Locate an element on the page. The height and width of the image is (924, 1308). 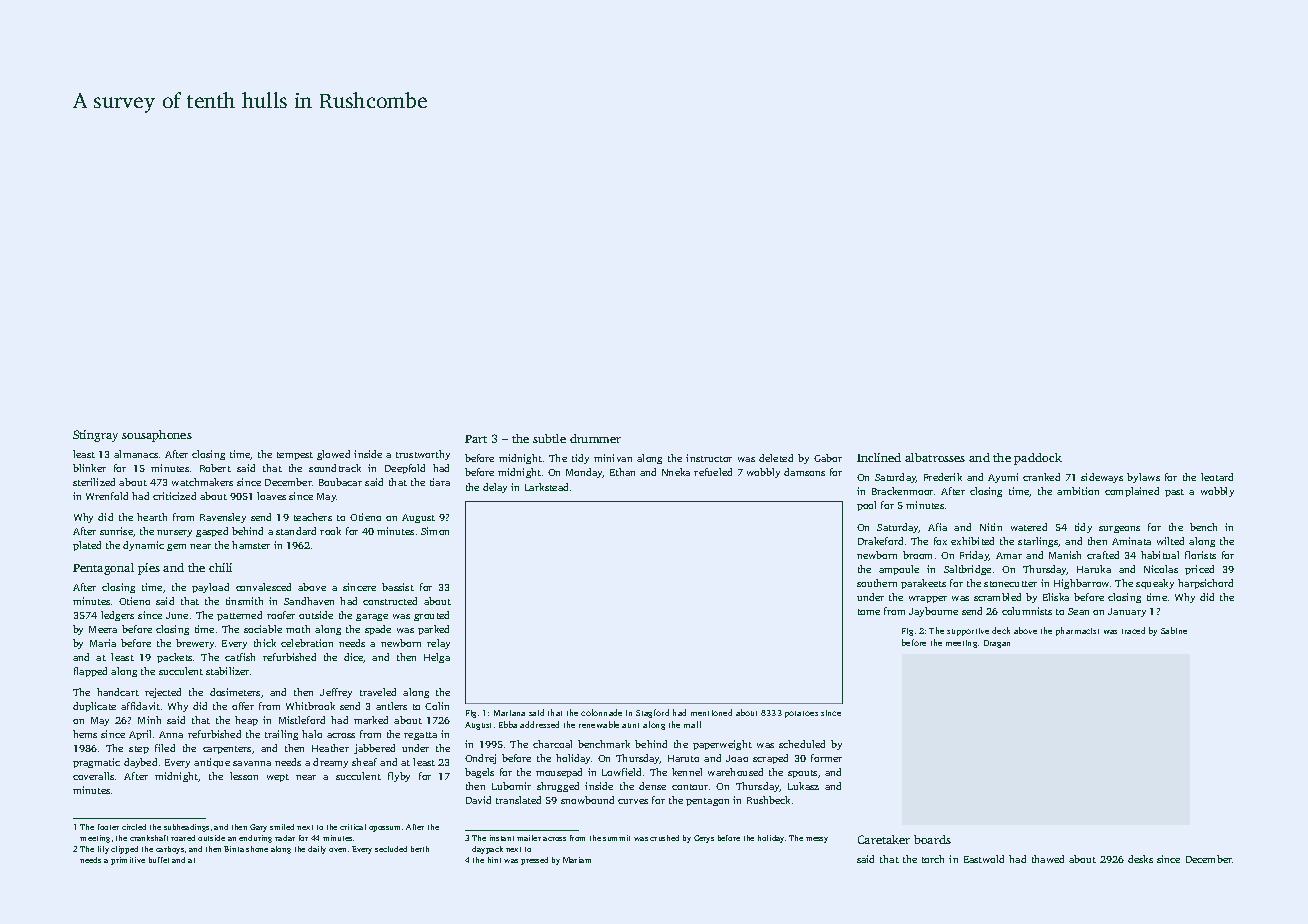
translated is located at coordinates (518, 800).
